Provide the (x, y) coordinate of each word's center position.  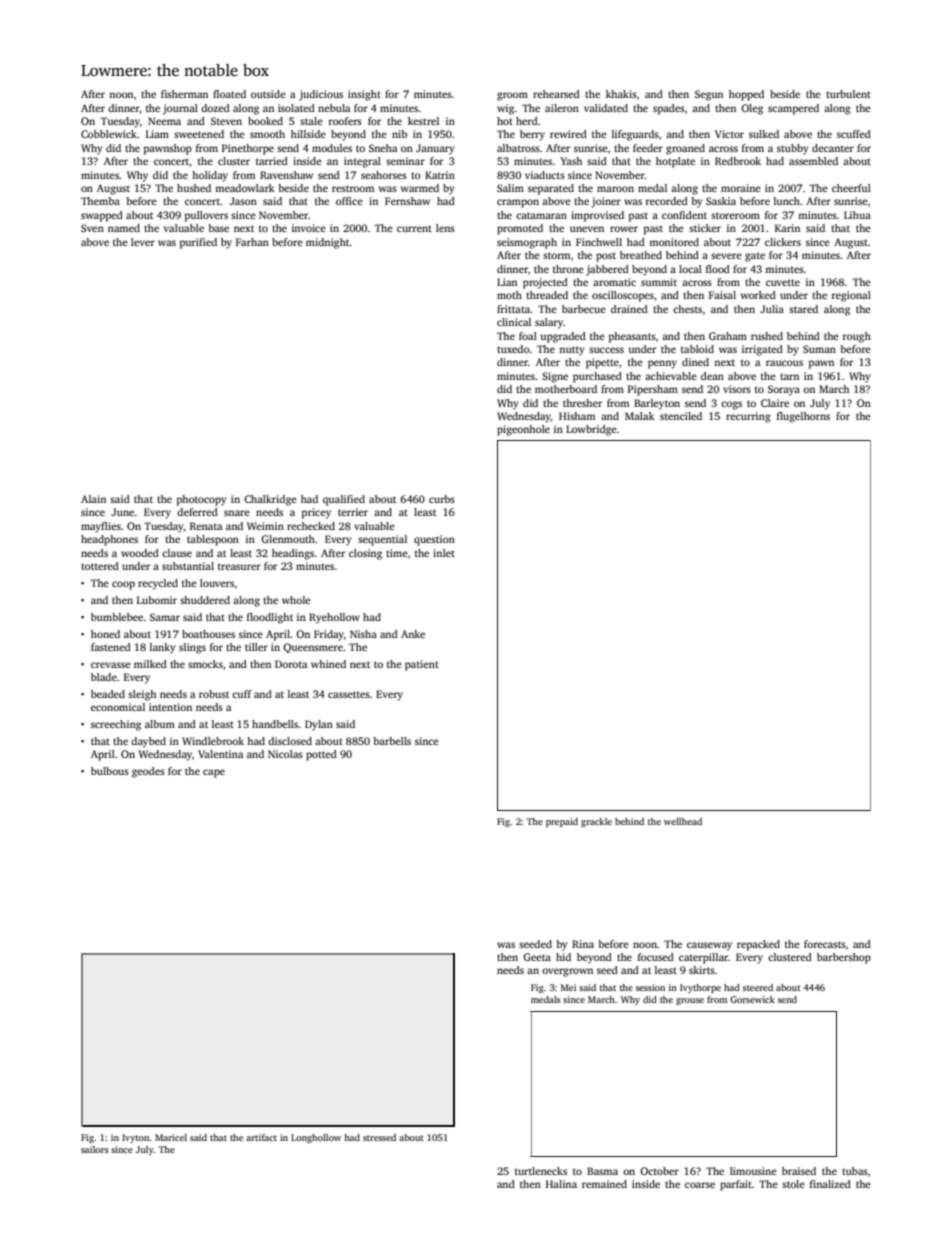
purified (198, 243)
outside (268, 94)
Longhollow (316, 1138)
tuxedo (513, 349)
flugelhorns (803, 417)
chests (687, 309)
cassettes (349, 694)
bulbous (110, 771)
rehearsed (556, 94)
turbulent (848, 94)
